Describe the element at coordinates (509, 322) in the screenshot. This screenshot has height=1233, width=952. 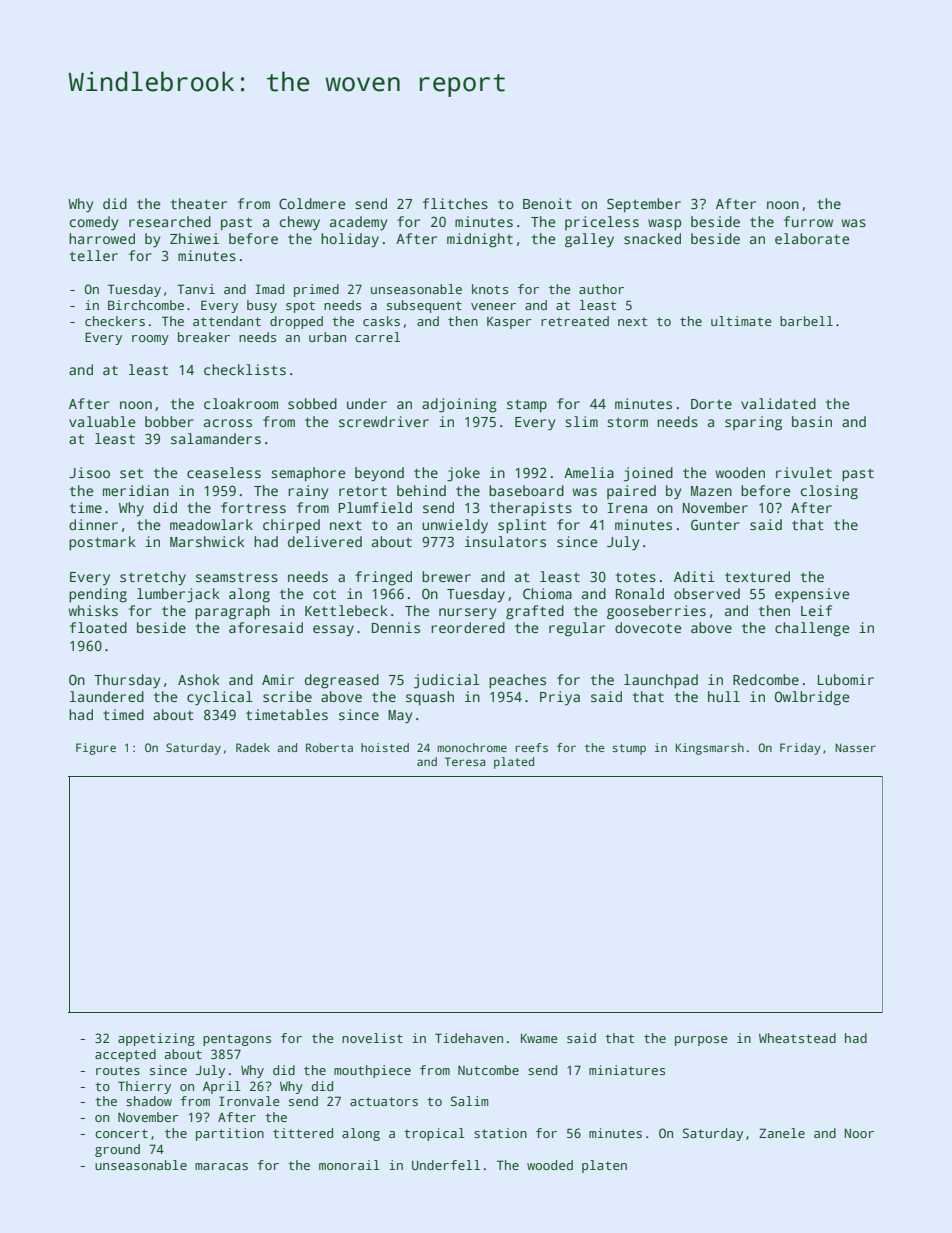
I see `Kasper` at that location.
